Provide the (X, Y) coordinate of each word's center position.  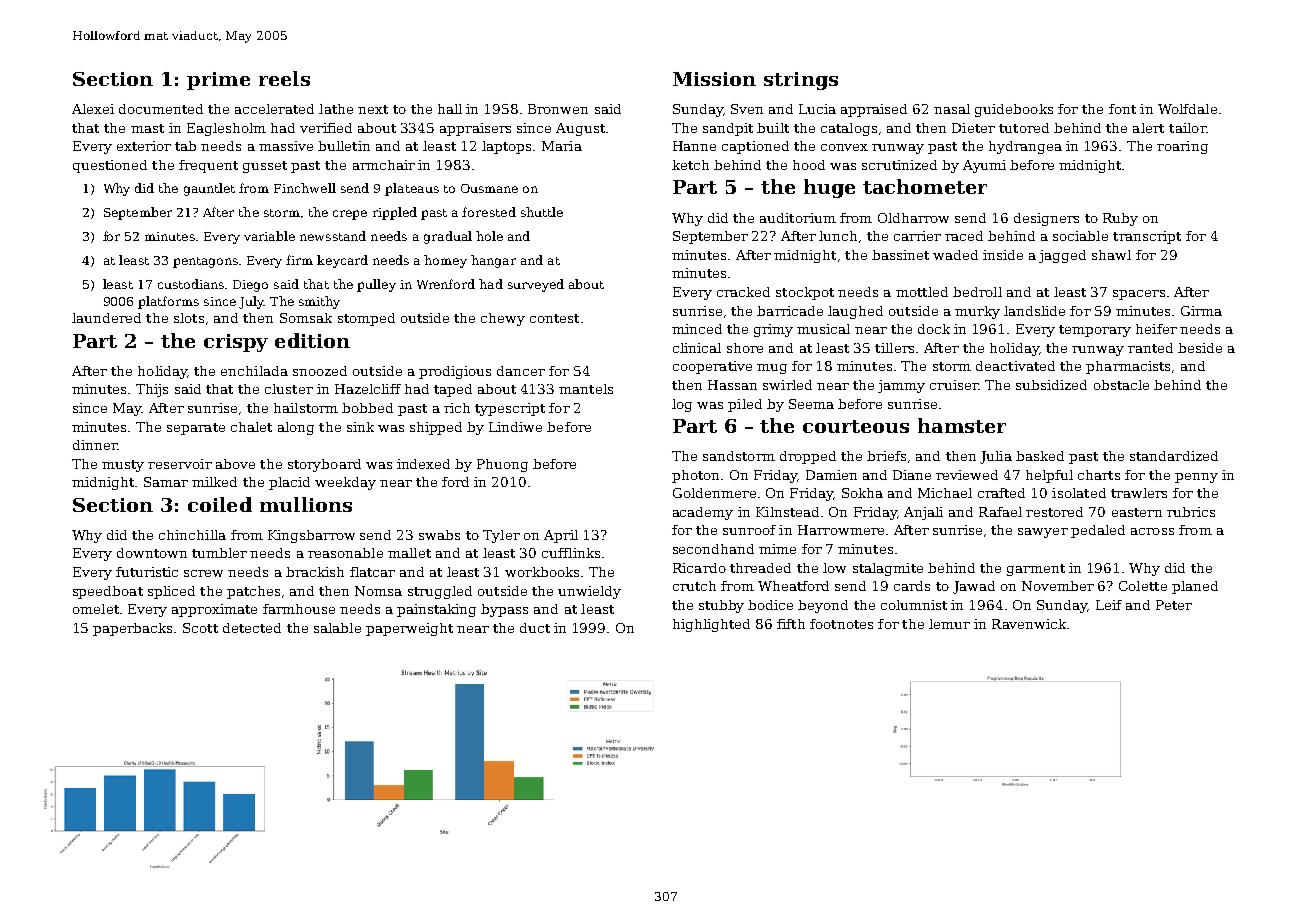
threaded (760, 568)
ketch (690, 165)
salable (337, 628)
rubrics (1191, 512)
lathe (336, 109)
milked (214, 482)
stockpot (805, 293)
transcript (1147, 237)
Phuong (502, 465)
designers (1046, 219)
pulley (376, 285)
